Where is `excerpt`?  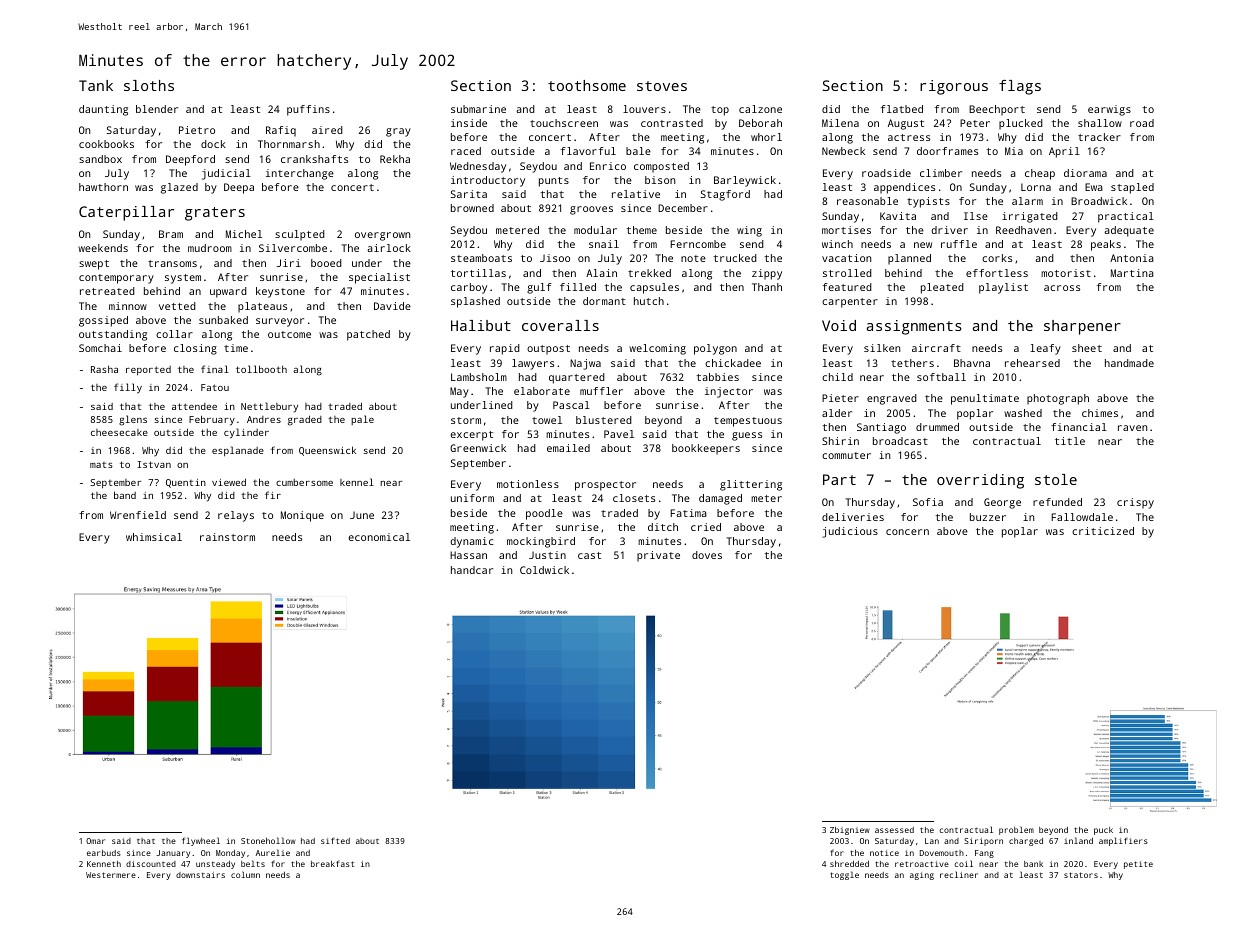 excerpt is located at coordinates (471, 436).
